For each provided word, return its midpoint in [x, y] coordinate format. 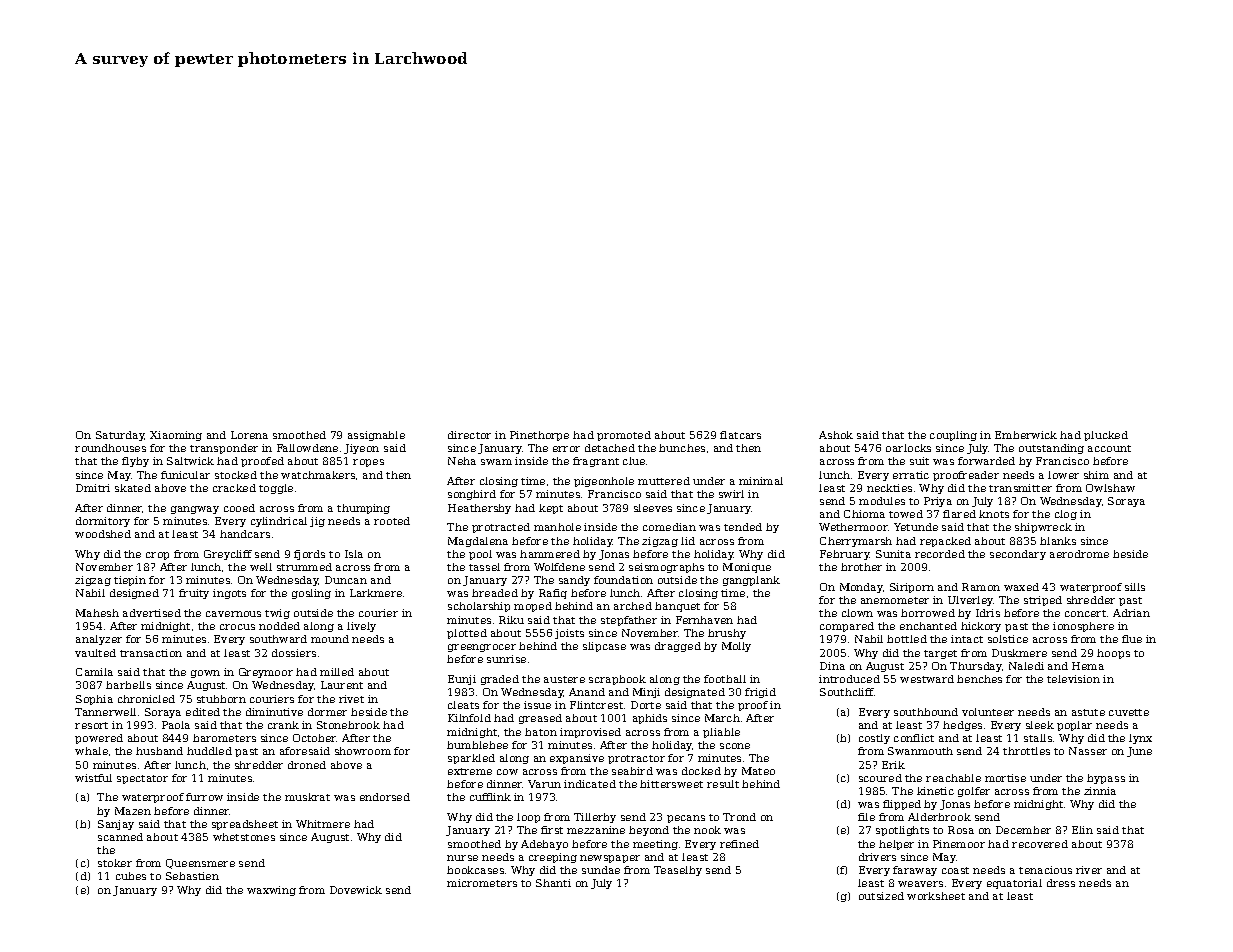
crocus [237, 627]
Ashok [836, 435]
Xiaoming [176, 436]
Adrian [1131, 613]
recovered [1040, 844]
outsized [881, 896]
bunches [682, 448]
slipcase [604, 647]
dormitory [103, 522]
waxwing [271, 891]
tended [743, 527]
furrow [204, 797]
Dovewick [356, 890]
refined [739, 844]
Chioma [864, 514]
